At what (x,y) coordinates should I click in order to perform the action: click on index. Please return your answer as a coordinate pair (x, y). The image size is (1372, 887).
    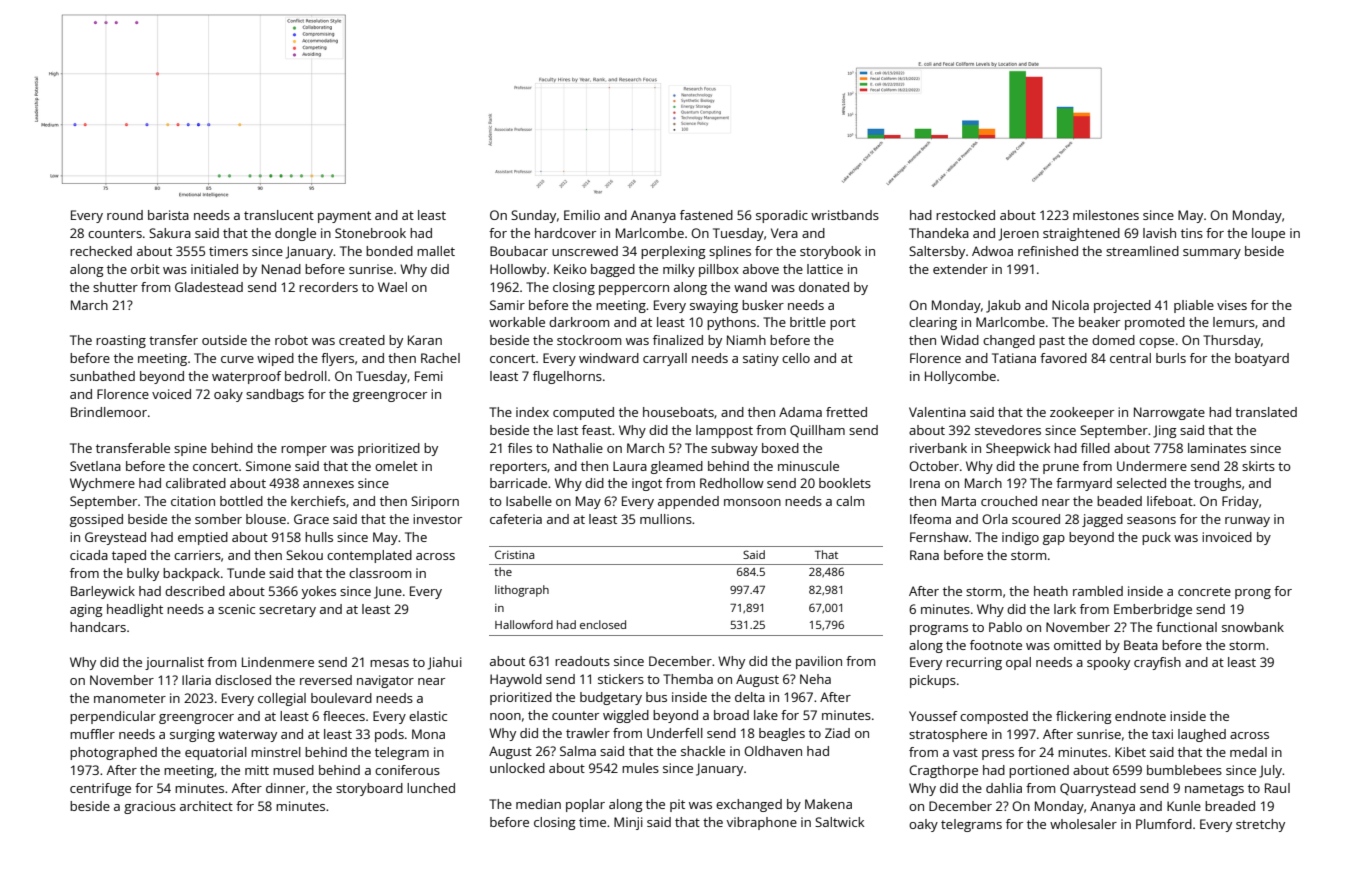
    Looking at the image, I should click on (532, 412).
